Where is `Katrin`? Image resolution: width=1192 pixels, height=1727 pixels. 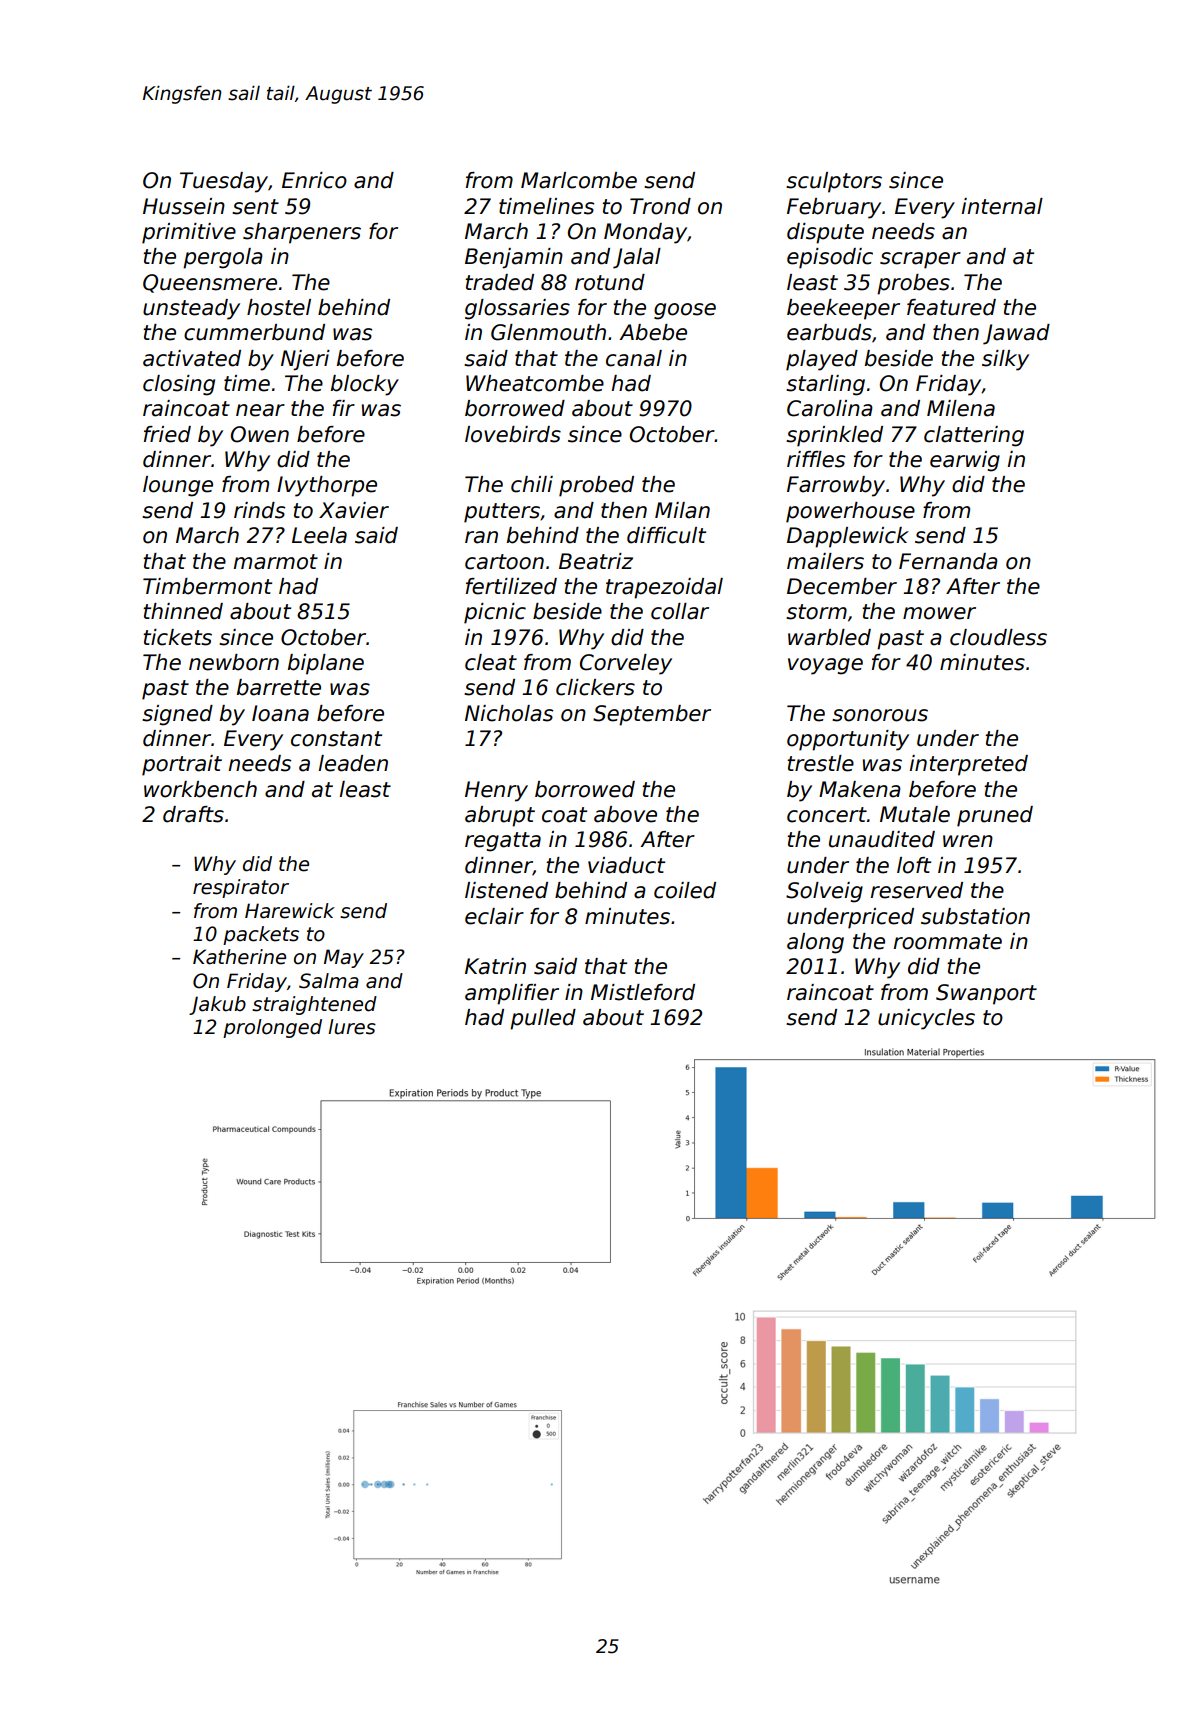 Katrin is located at coordinates (495, 966).
